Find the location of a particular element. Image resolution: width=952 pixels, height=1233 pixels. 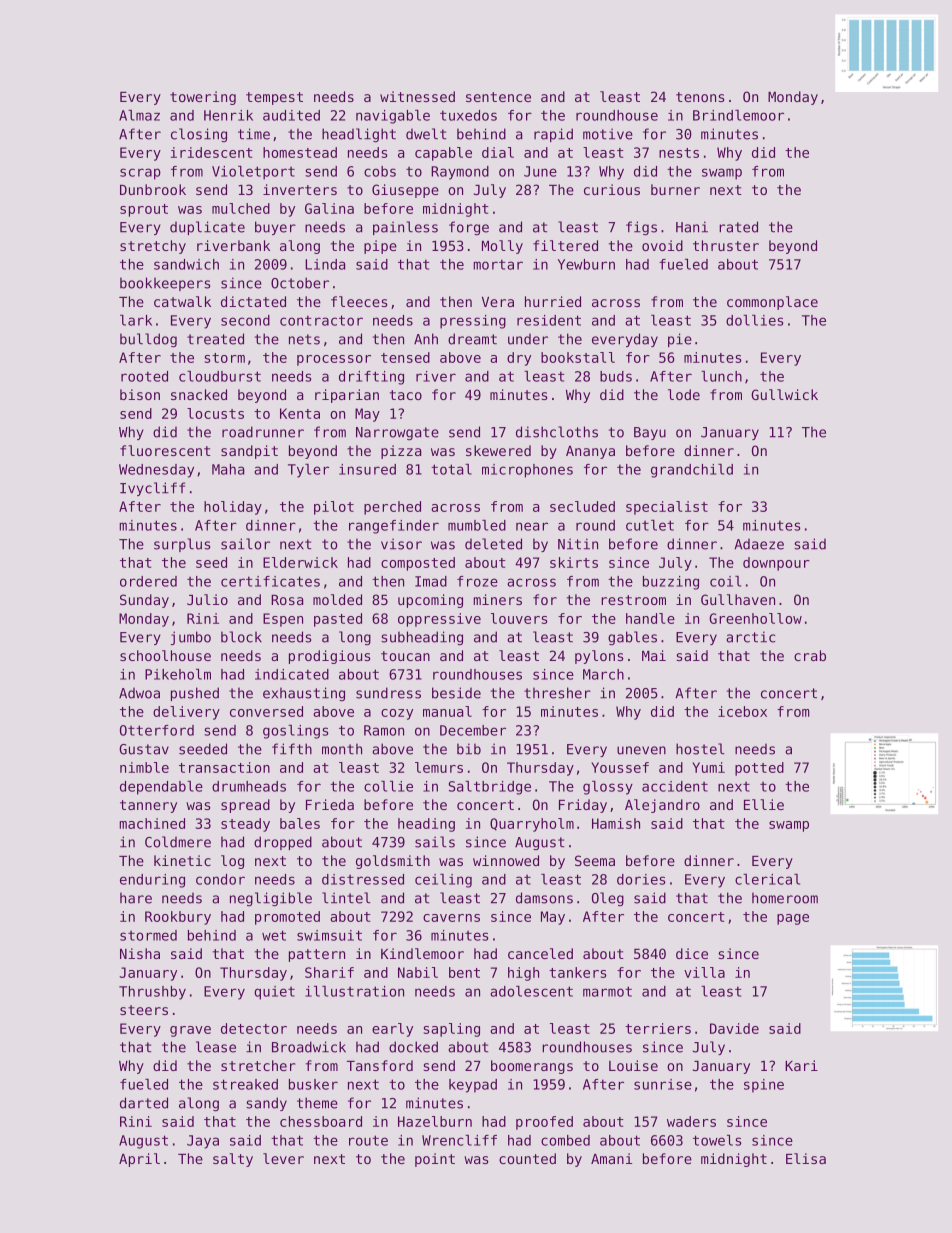

lever is located at coordinates (283, 1158).
